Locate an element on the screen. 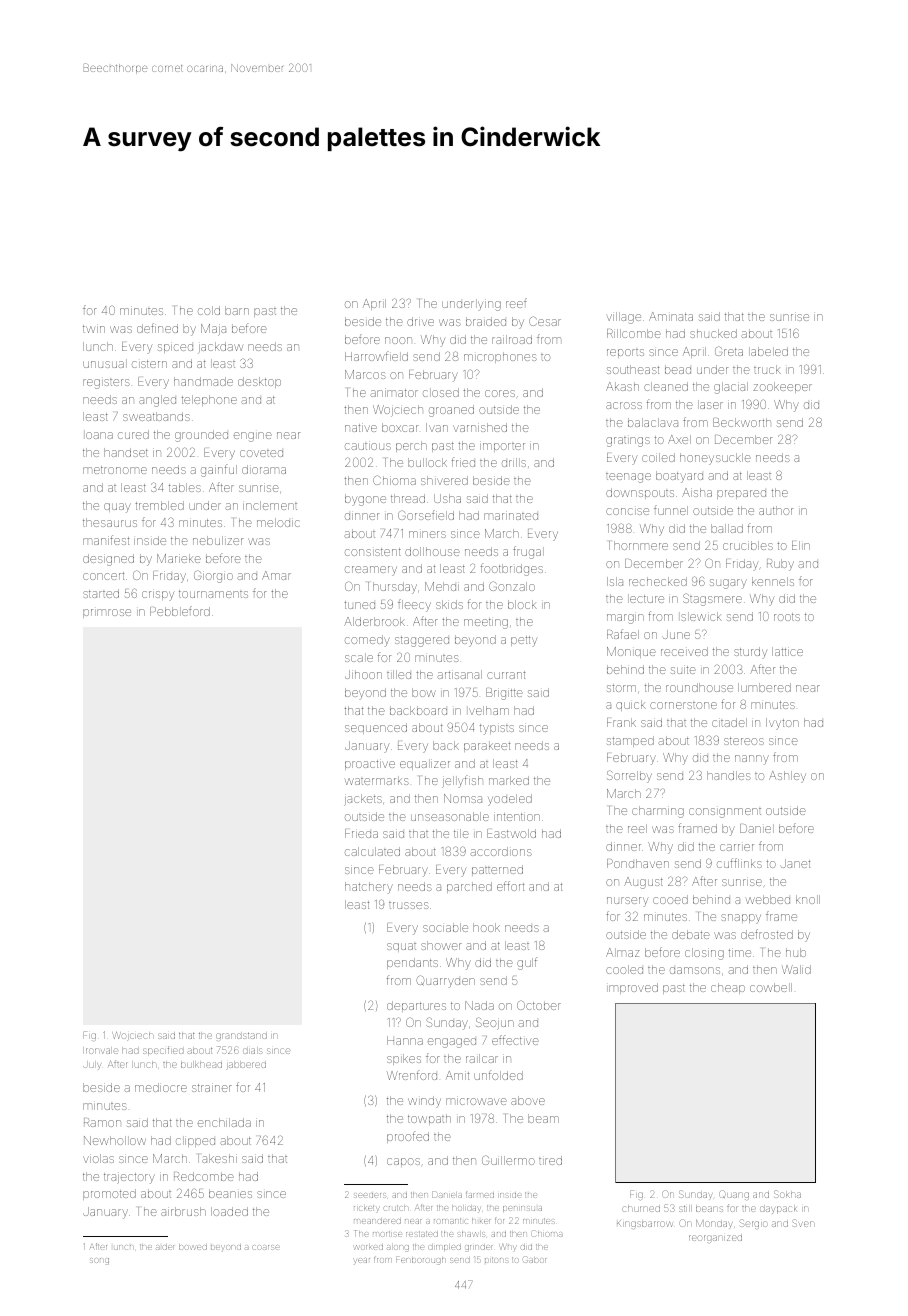 This screenshot has width=908, height=1316. village is located at coordinates (623, 318).
